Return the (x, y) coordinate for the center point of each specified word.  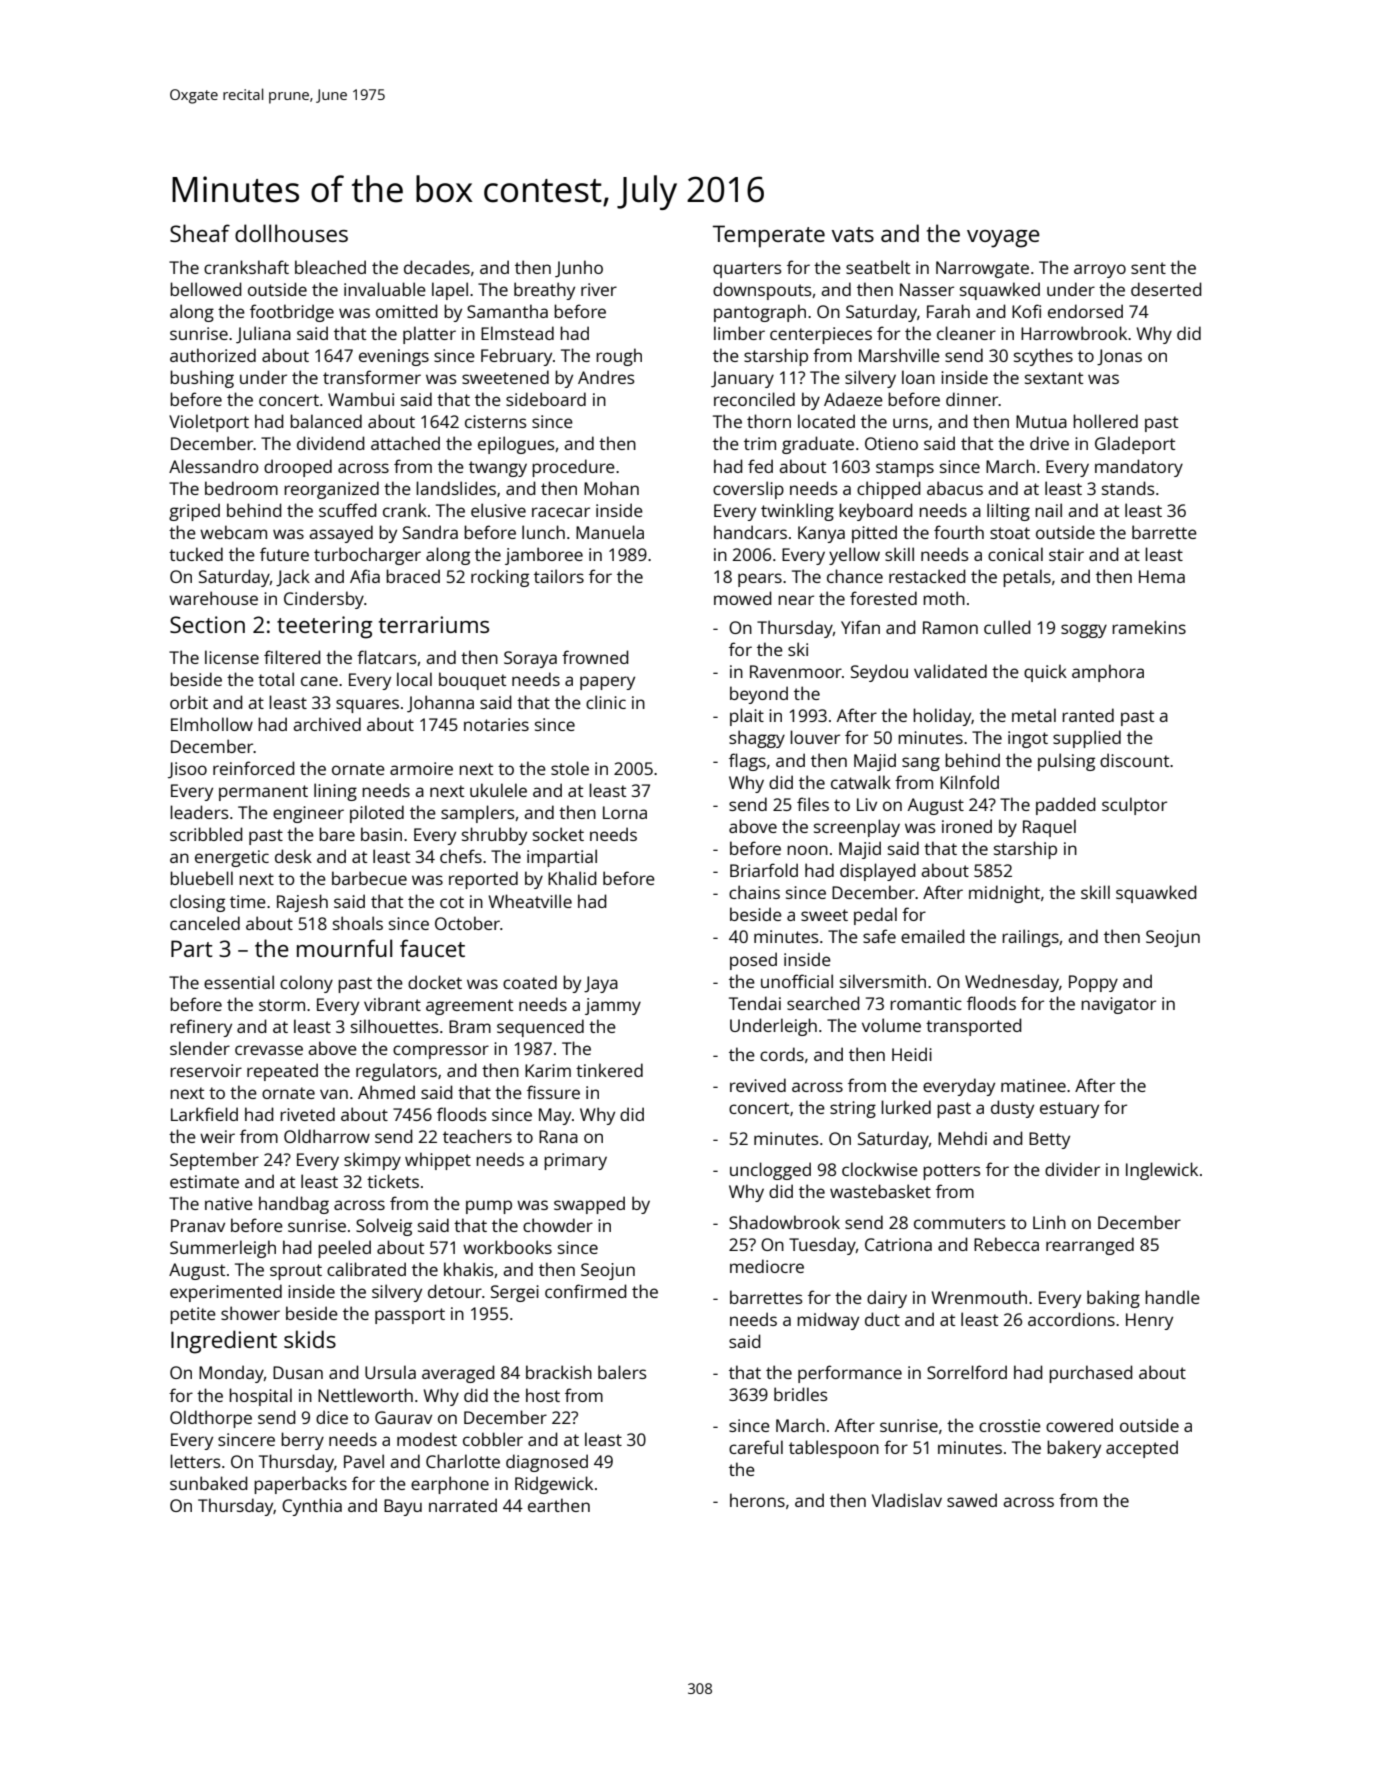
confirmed (586, 1291)
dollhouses (291, 233)
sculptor (1134, 806)
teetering (325, 627)
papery (607, 683)
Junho (579, 269)
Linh (1049, 1222)
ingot (1028, 739)
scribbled (206, 834)
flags (747, 762)
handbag (294, 1205)
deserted (1166, 289)
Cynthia (312, 1507)
